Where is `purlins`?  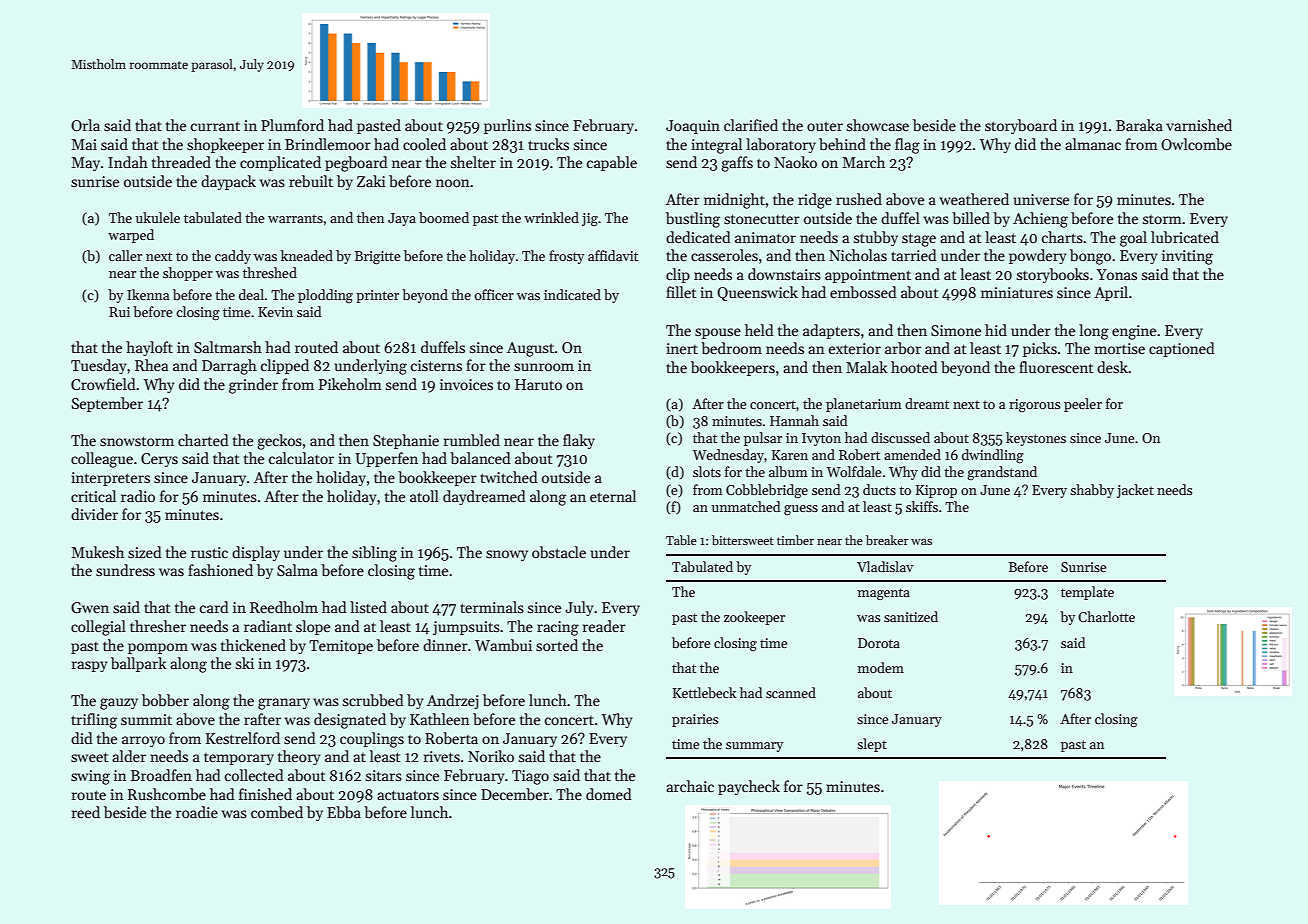 purlins is located at coordinates (507, 126).
